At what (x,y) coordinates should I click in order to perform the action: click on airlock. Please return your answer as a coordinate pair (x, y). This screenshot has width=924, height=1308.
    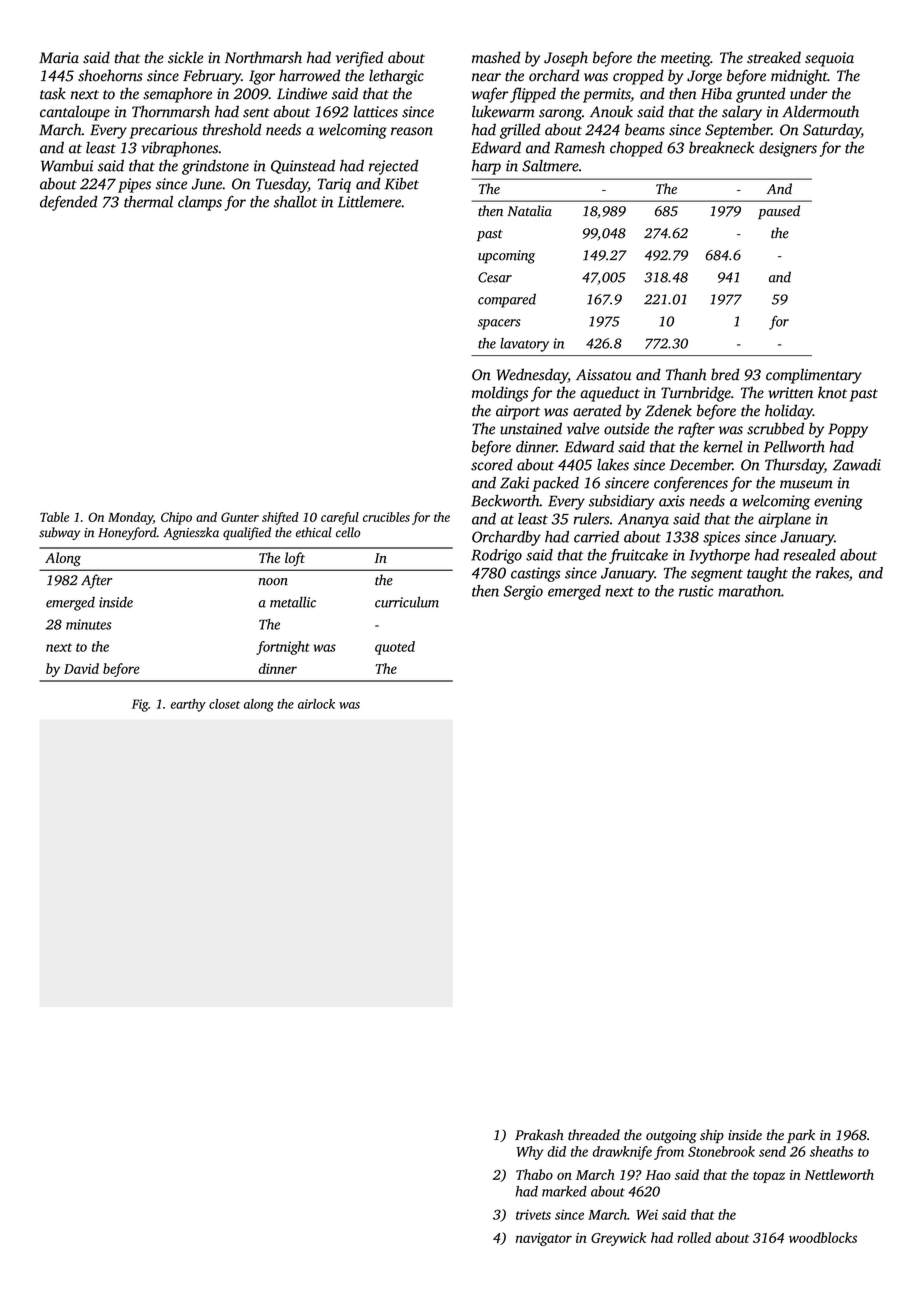
    Looking at the image, I should click on (316, 704).
